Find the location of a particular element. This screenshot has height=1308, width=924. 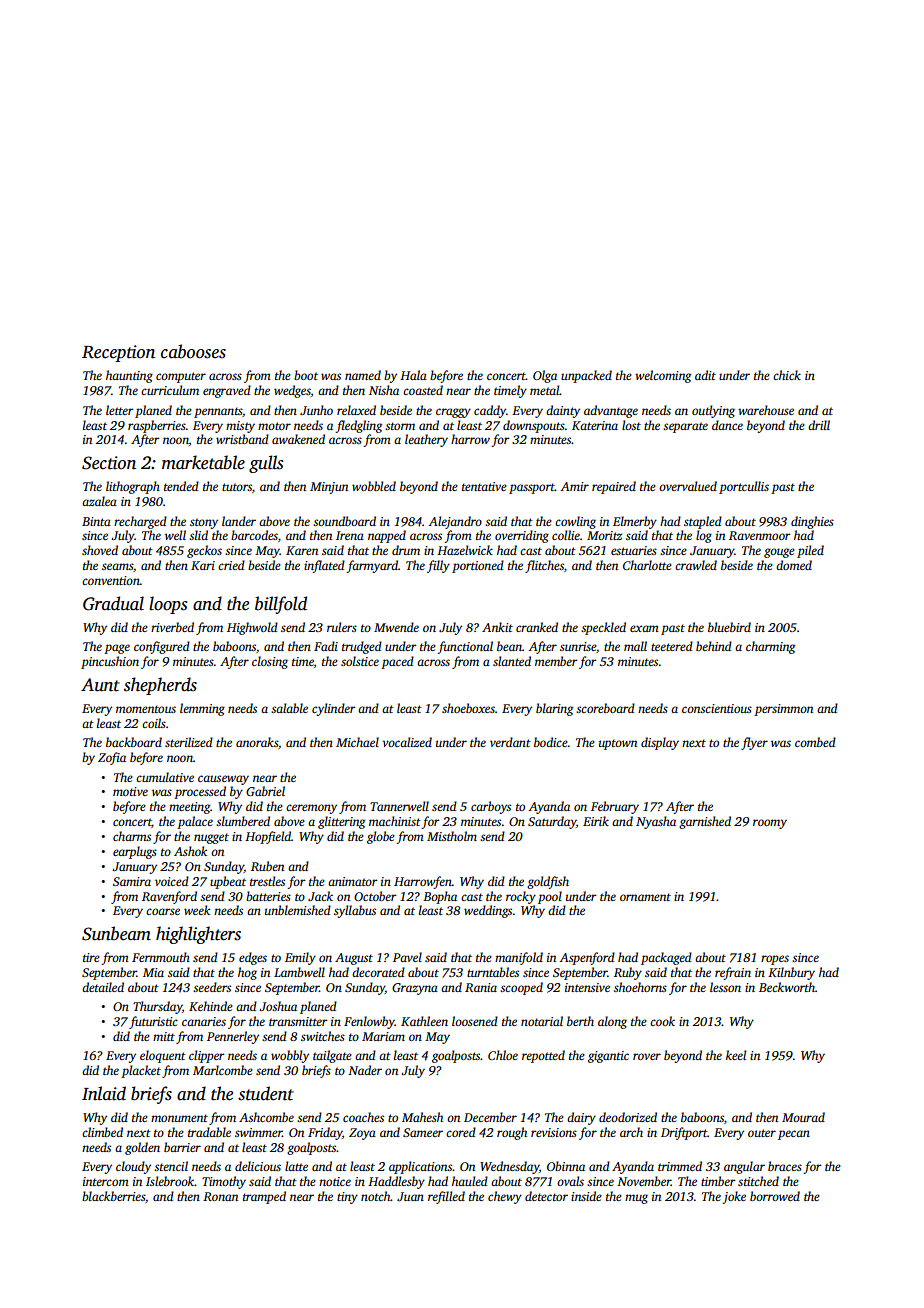

Zofia is located at coordinates (112, 758).
